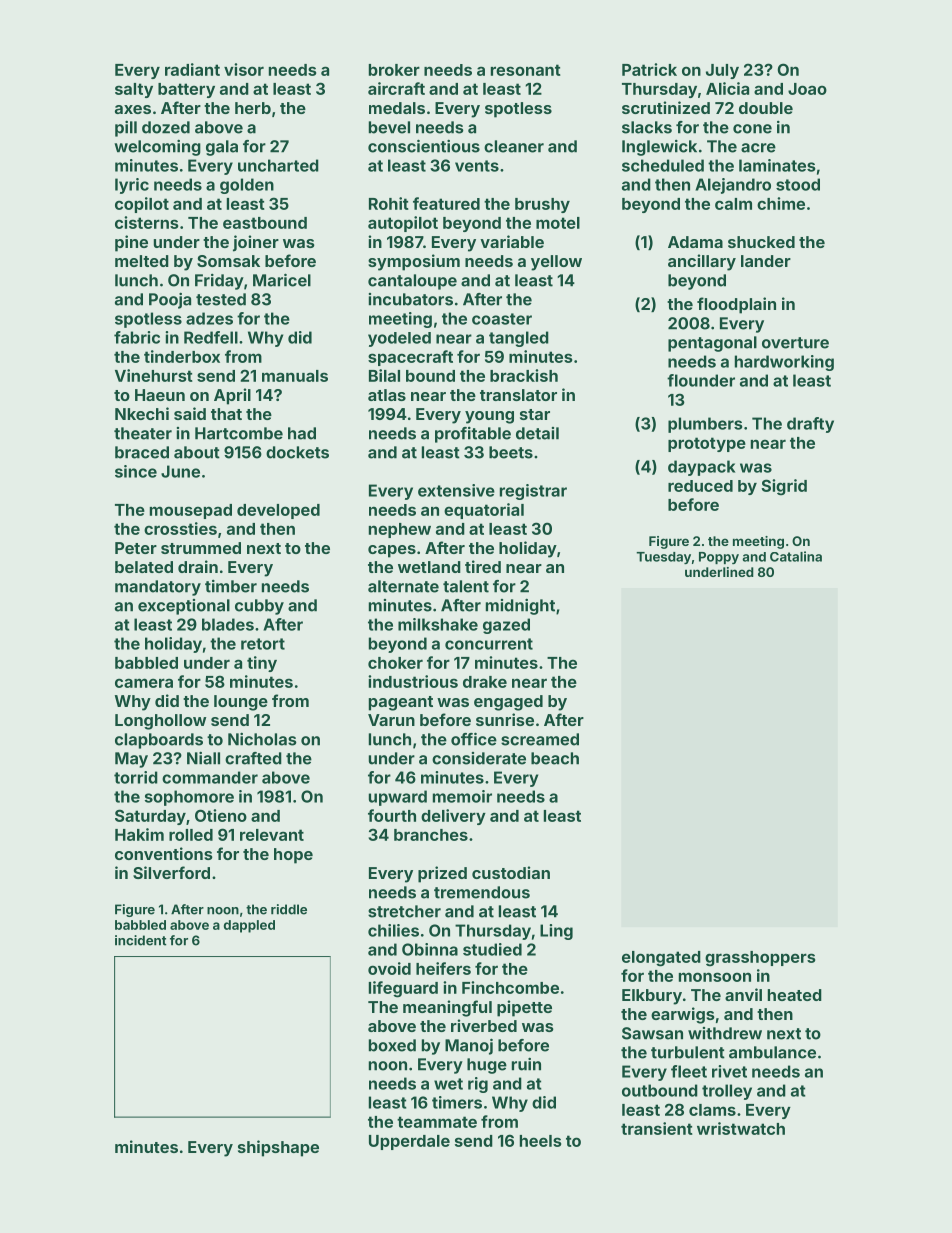  I want to click on Rohit, so click(389, 203).
